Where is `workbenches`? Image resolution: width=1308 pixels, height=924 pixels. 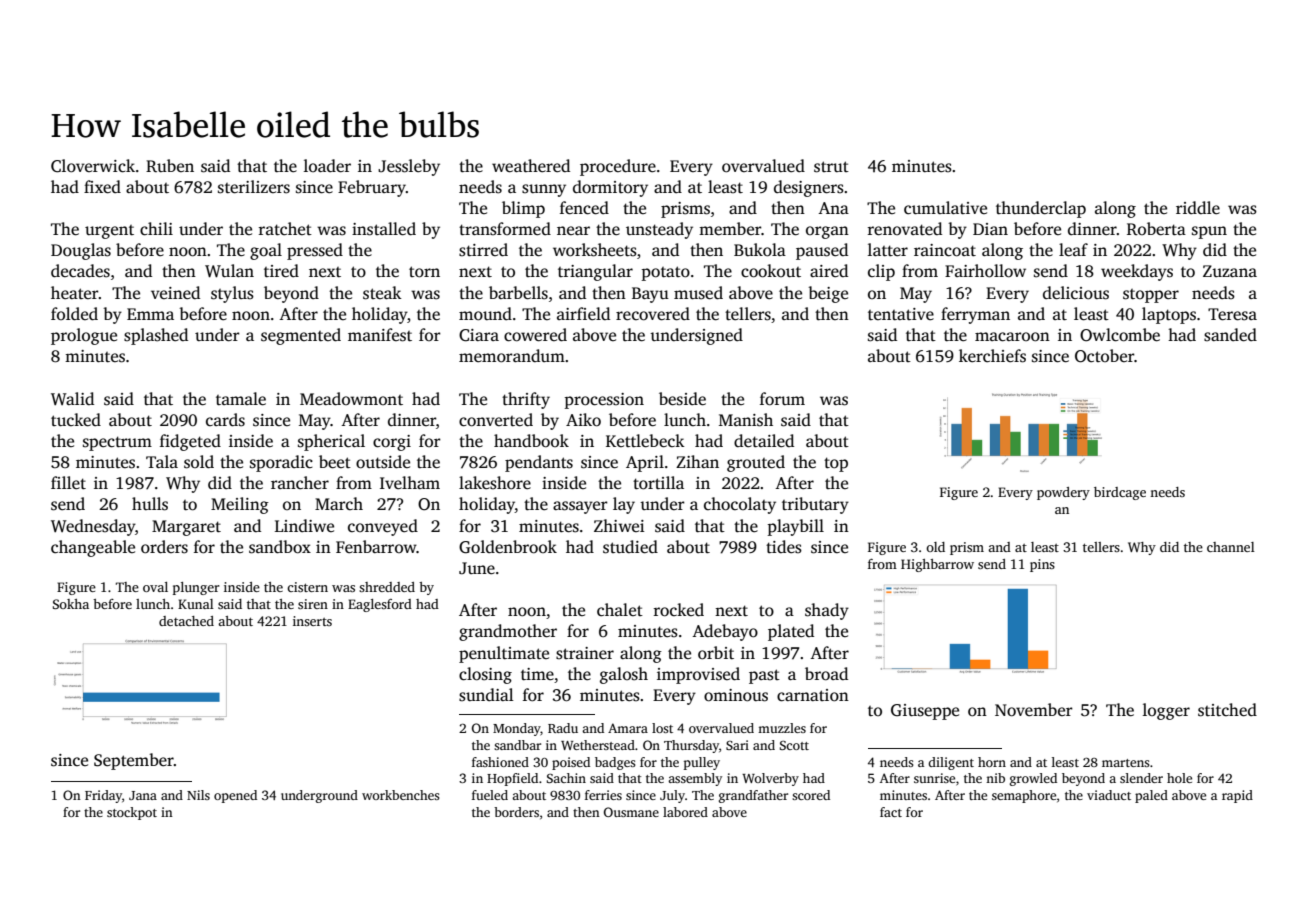 workbenches is located at coordinates (401, 795).
